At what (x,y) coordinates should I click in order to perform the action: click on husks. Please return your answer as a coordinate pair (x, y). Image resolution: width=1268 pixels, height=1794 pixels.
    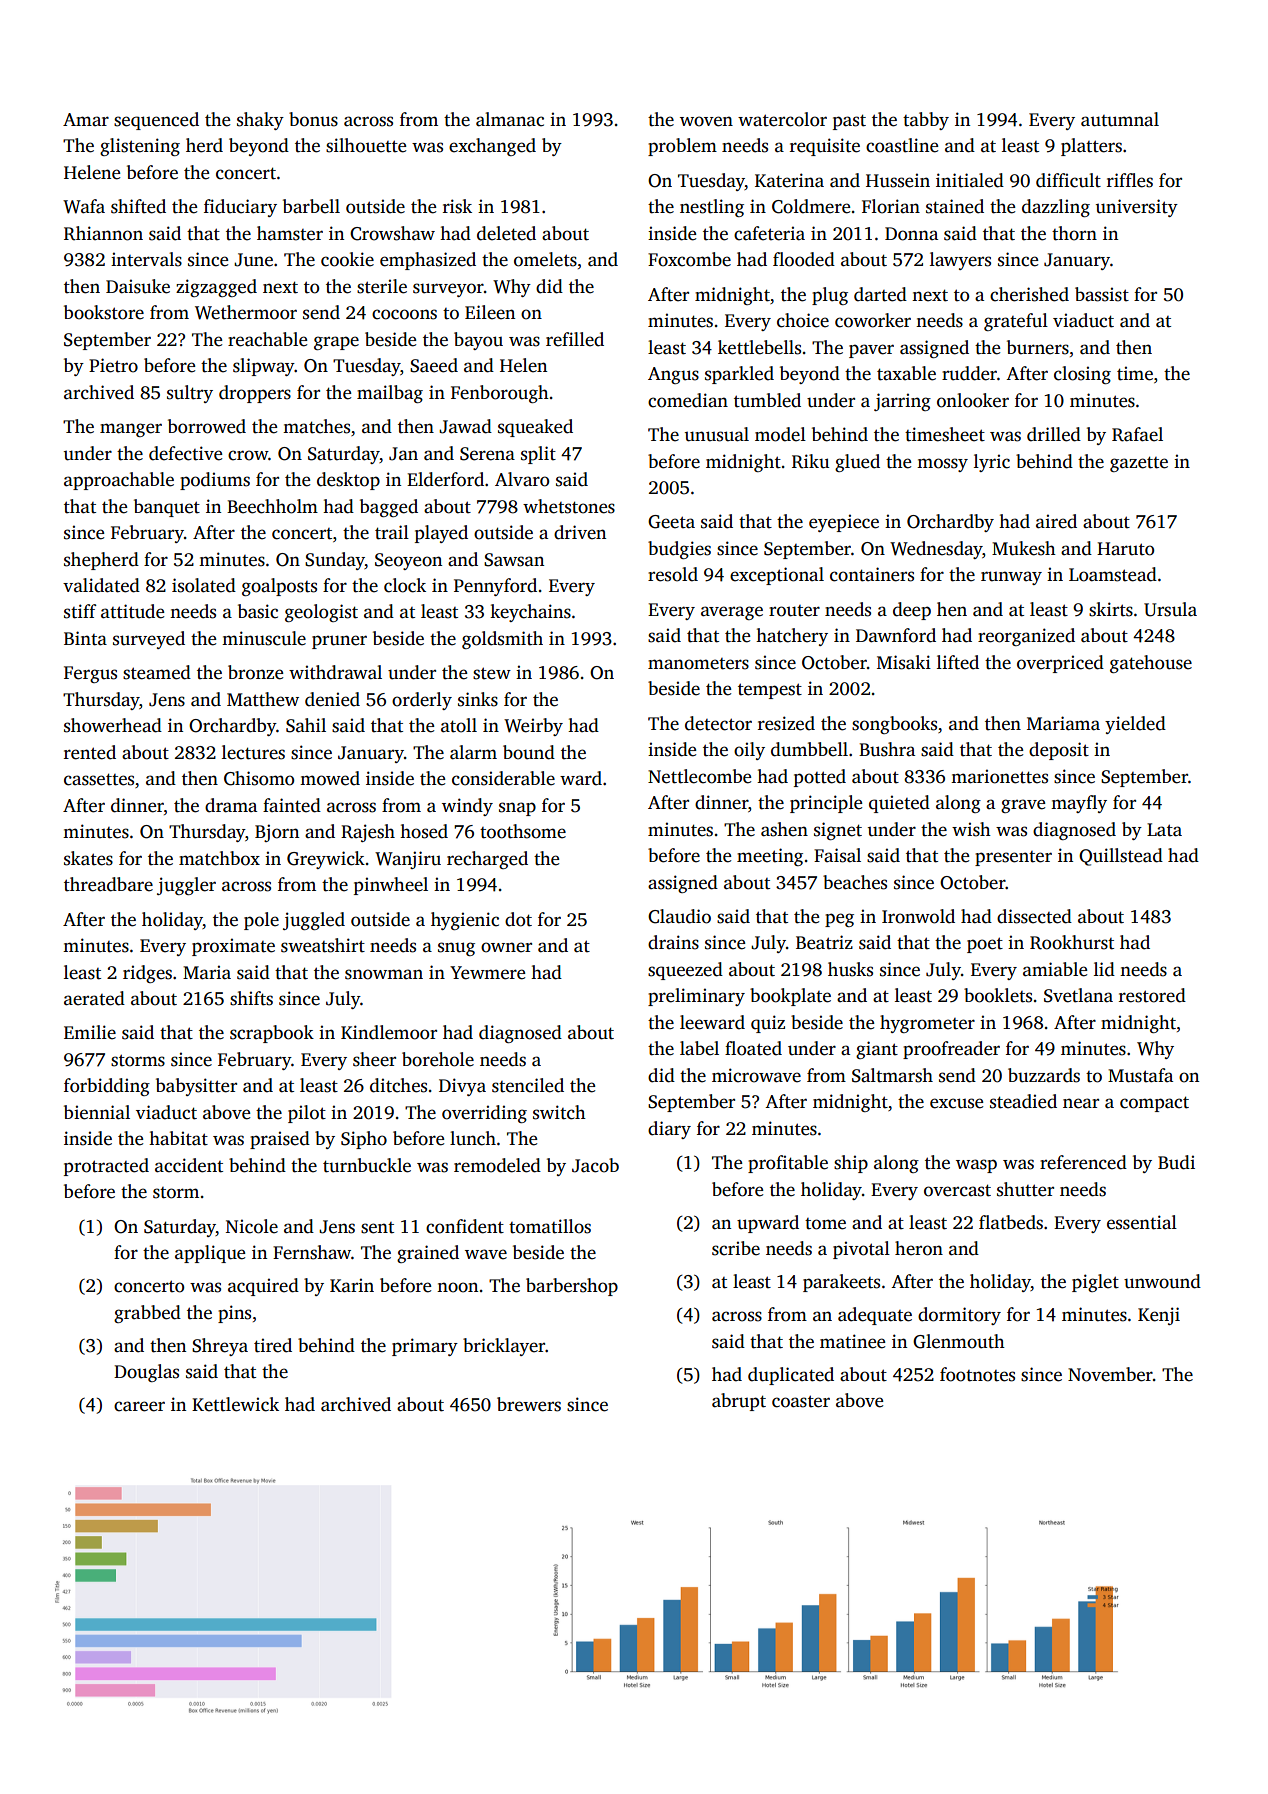
    Looking at the image, I should click on (850, 969).
